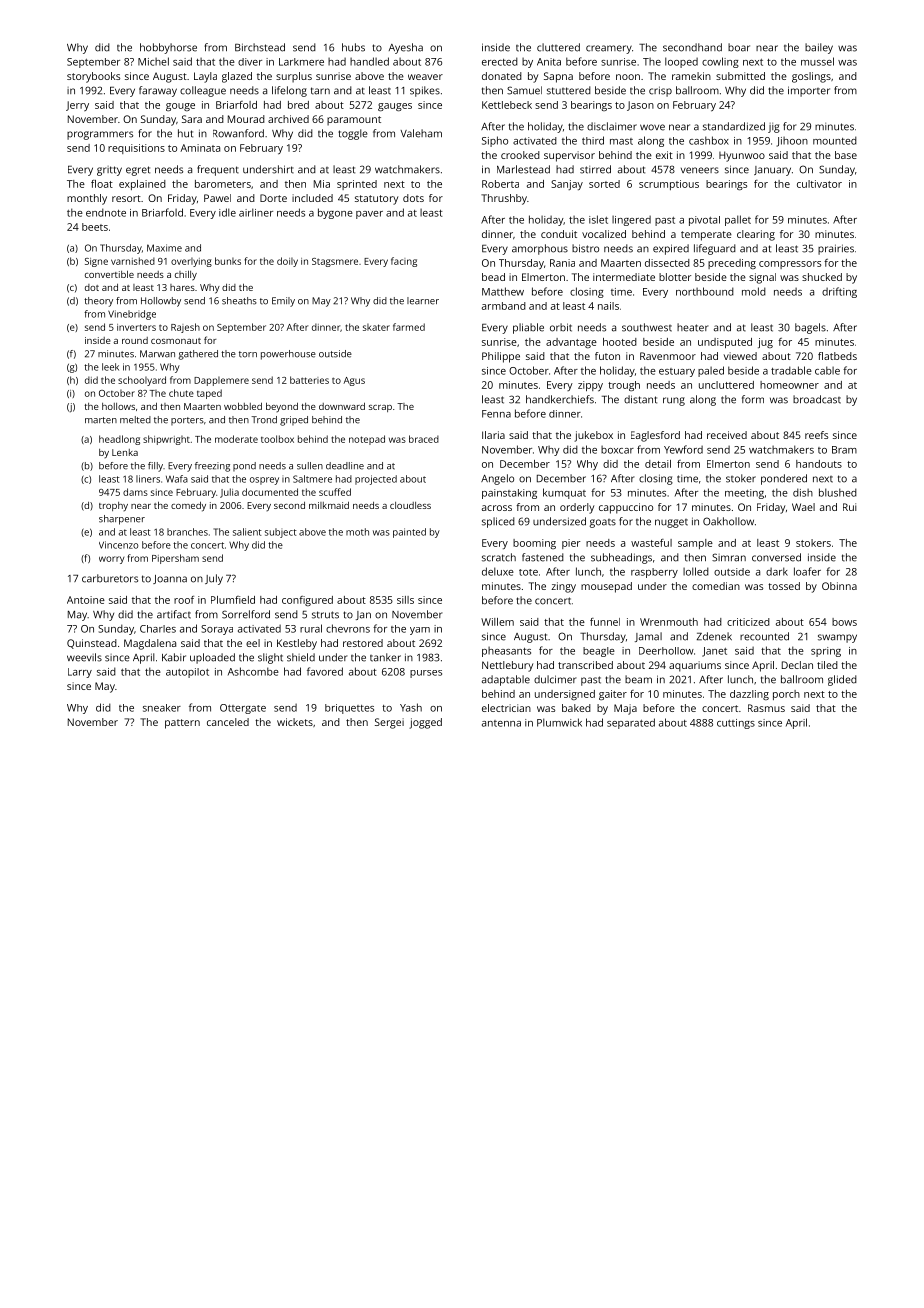 This screenshot has height=1308, width=924. Describe the element at coordinates (380, 408) in the screenshot. I see `scrap` at that location.
